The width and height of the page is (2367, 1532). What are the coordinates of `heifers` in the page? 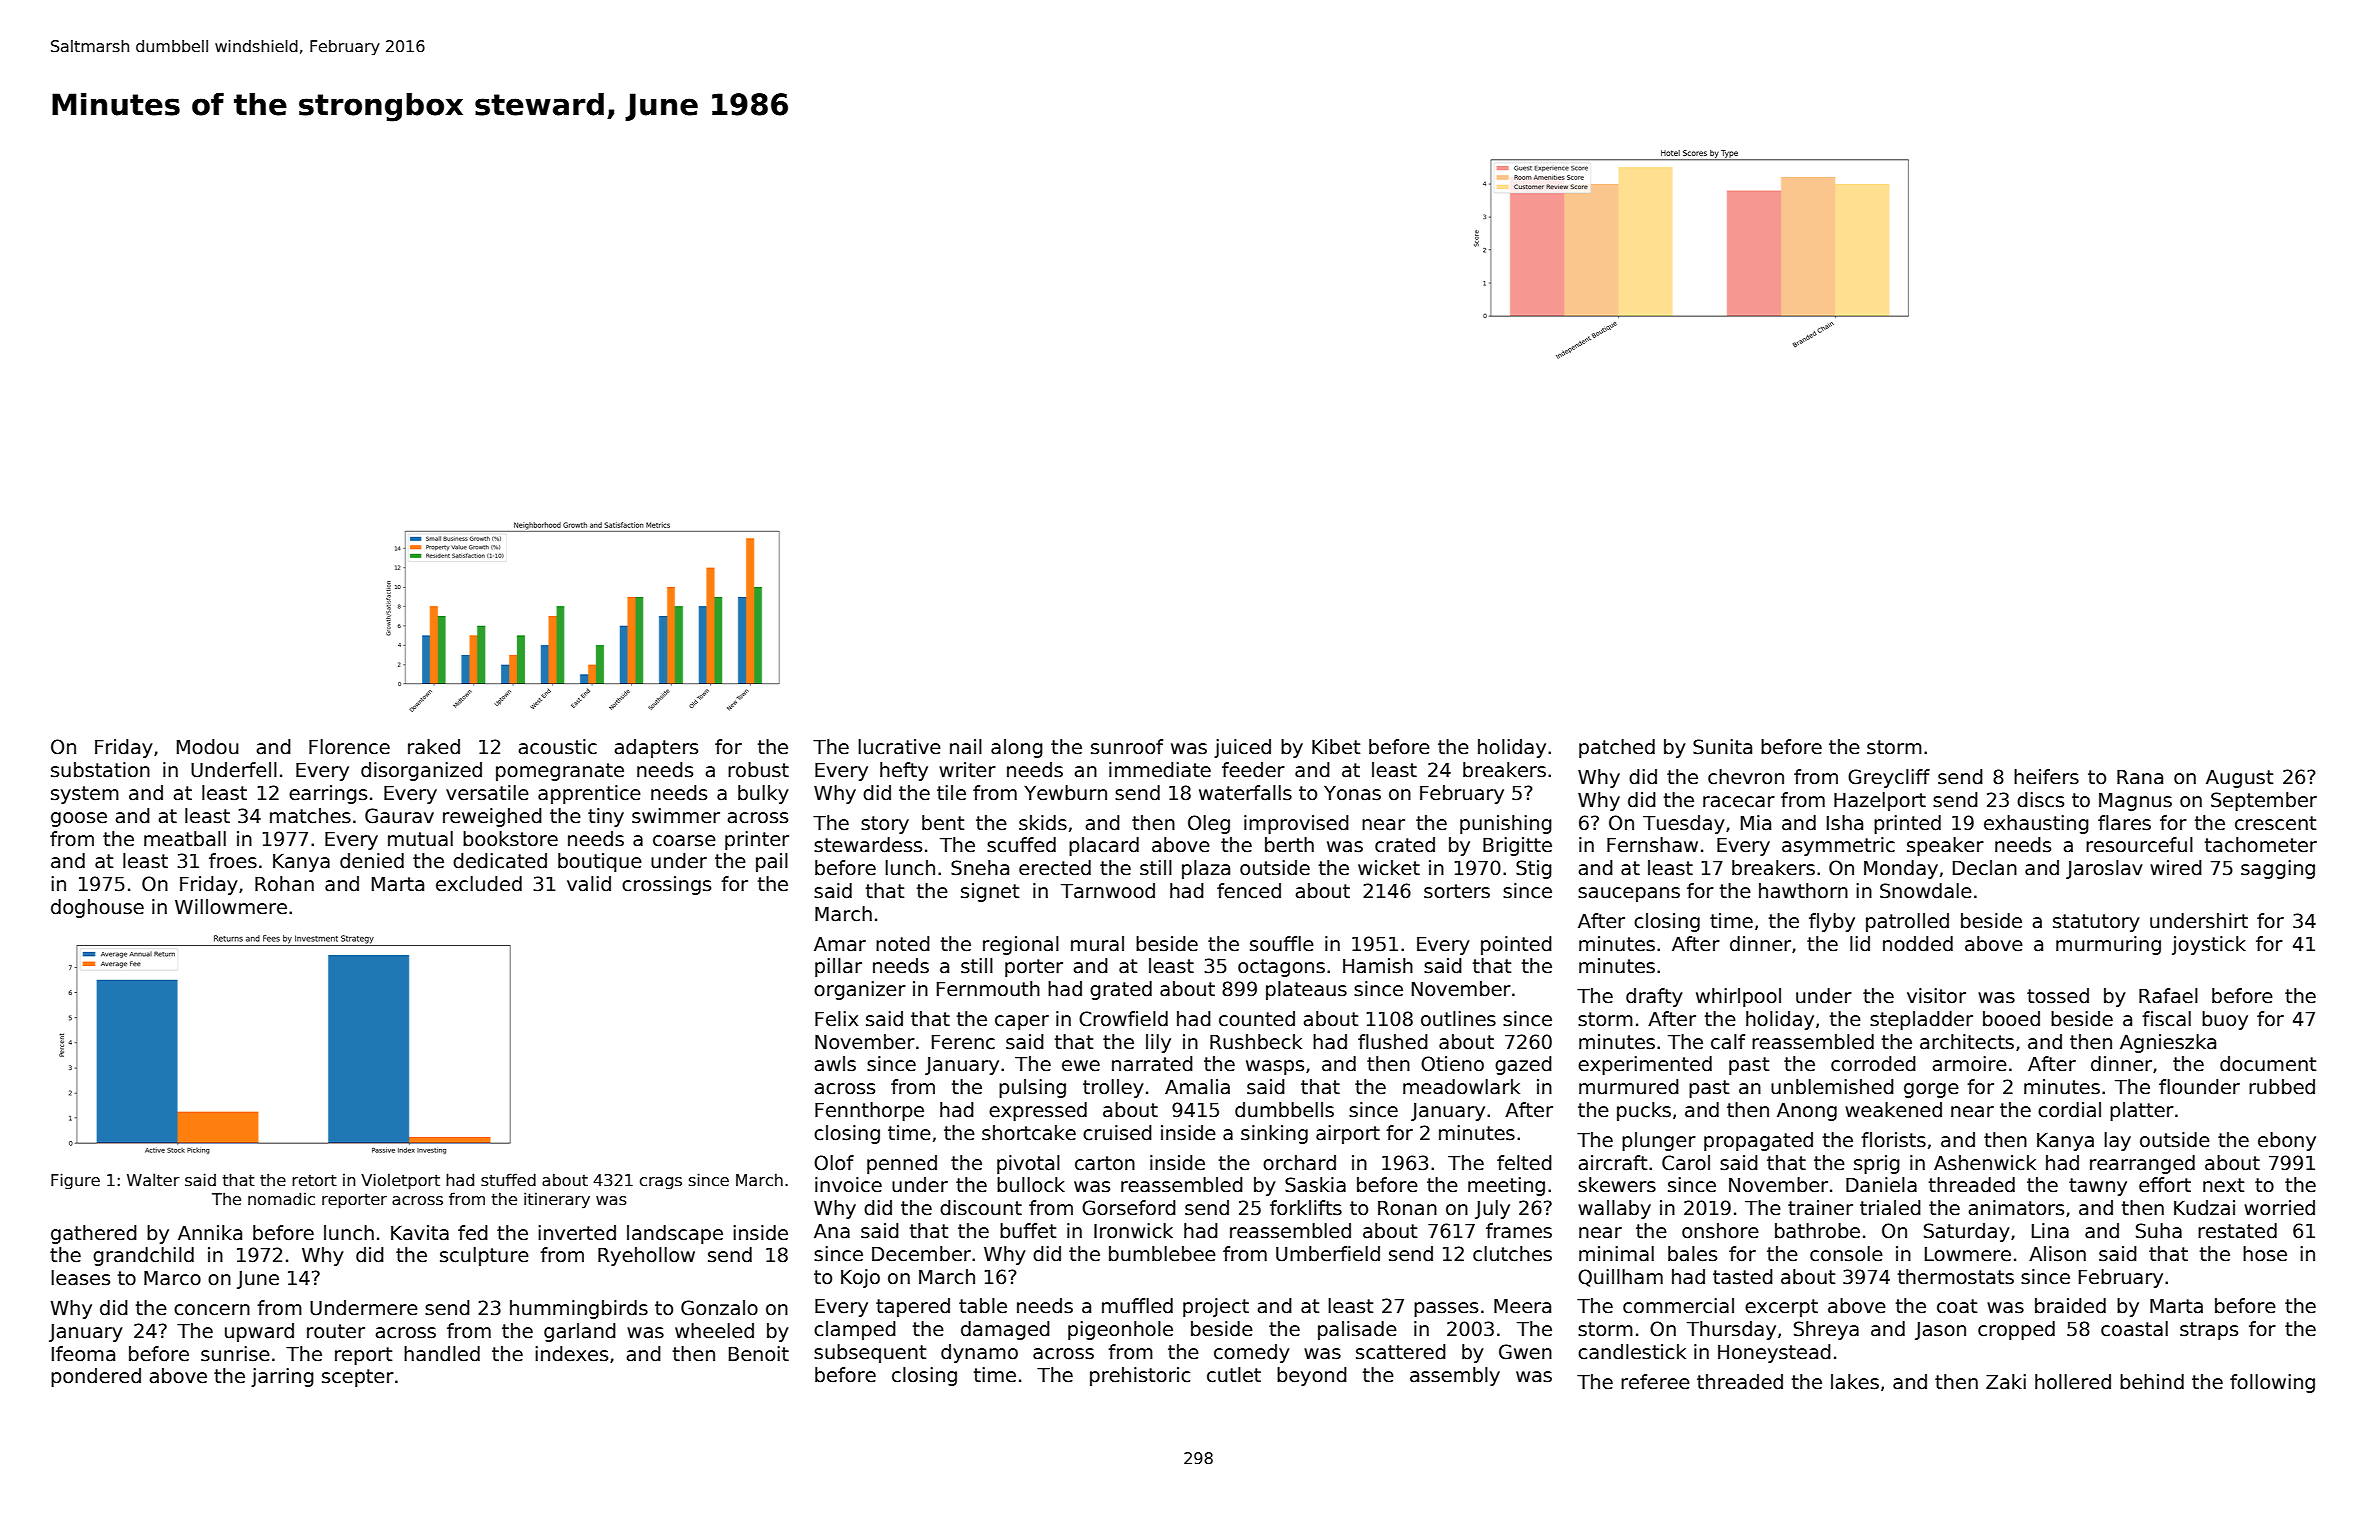 It's located at (2046, 777).
